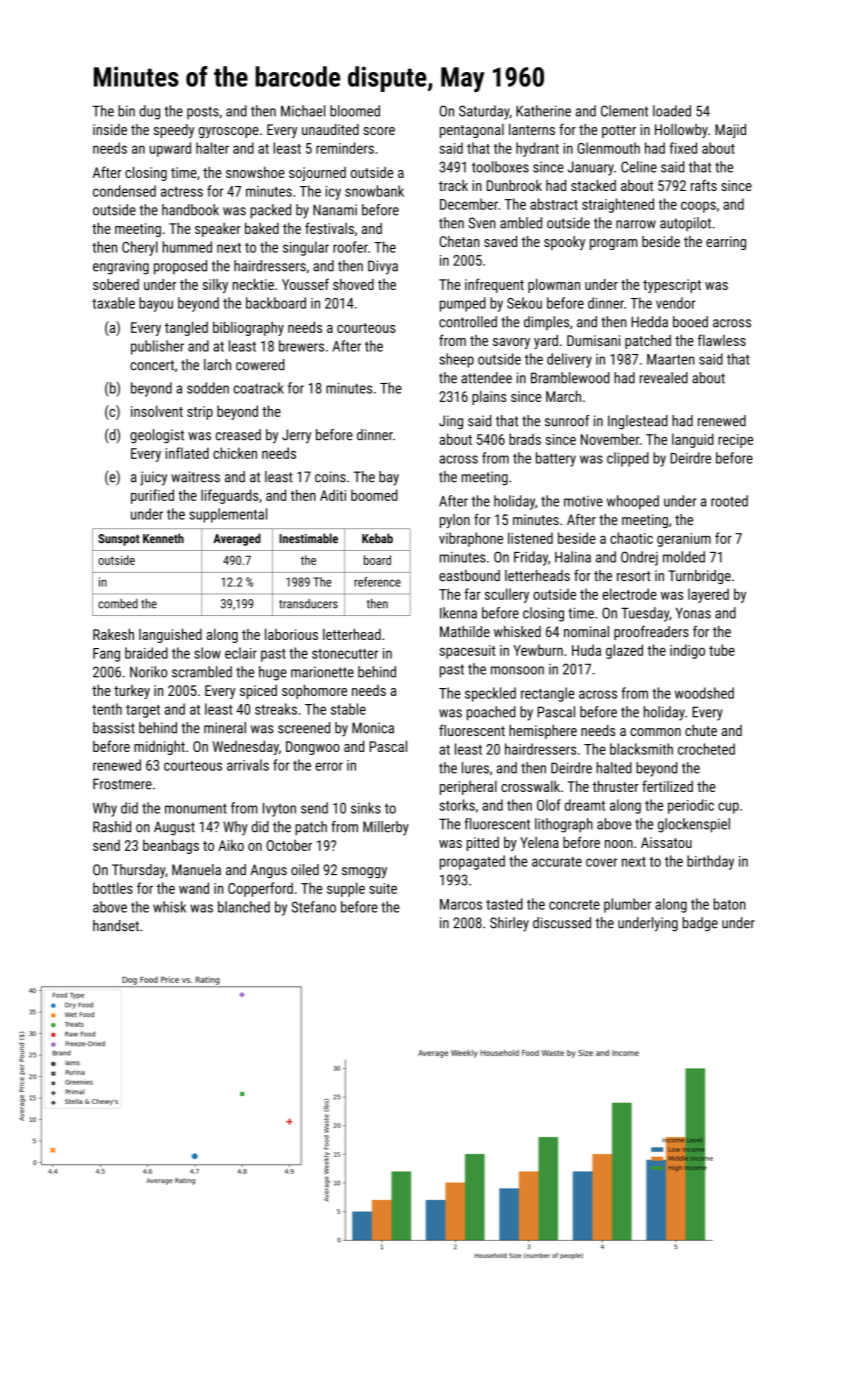 This image has height=1400, width=849. What do you see at coordinates (248, 328) in the image?
I see `bibliography` at bounding box center [248, 328].
